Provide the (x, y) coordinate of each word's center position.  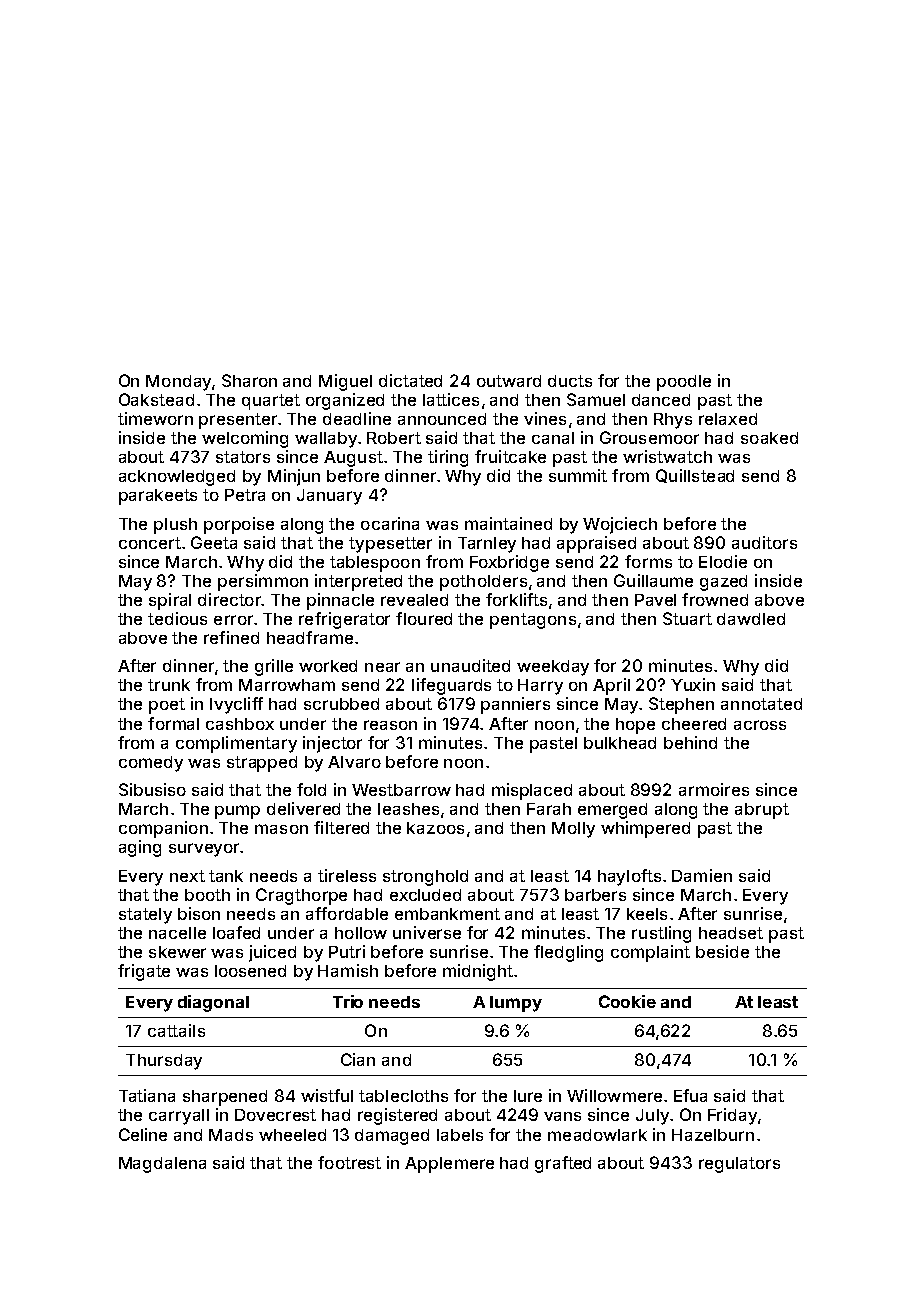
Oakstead (156, 399)
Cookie (627, 1001)
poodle (684, 383)
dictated (410, 380)
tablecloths (403, 1096)
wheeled (292, 1135)
